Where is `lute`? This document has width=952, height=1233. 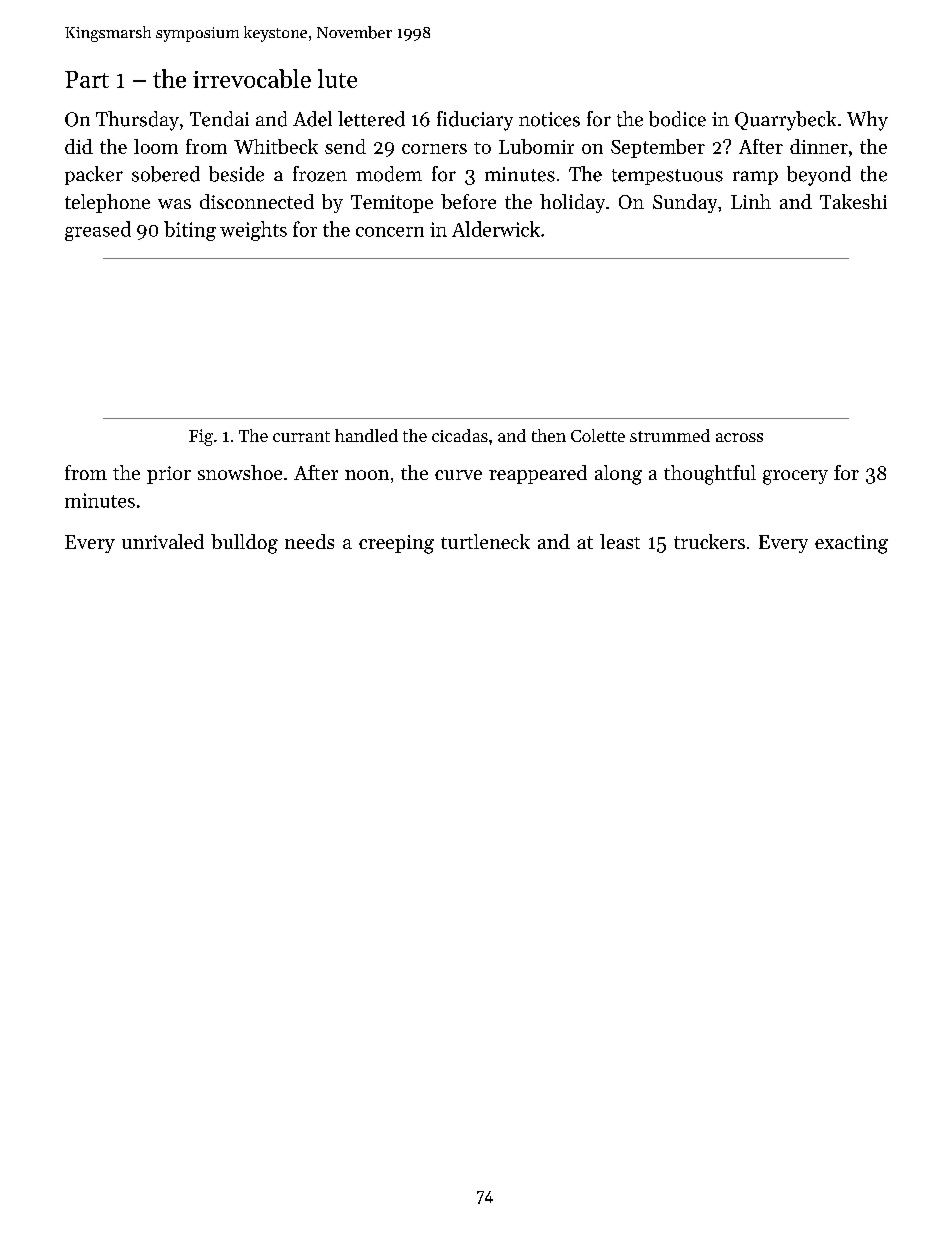
lute is located at coordinates (337, 78).
